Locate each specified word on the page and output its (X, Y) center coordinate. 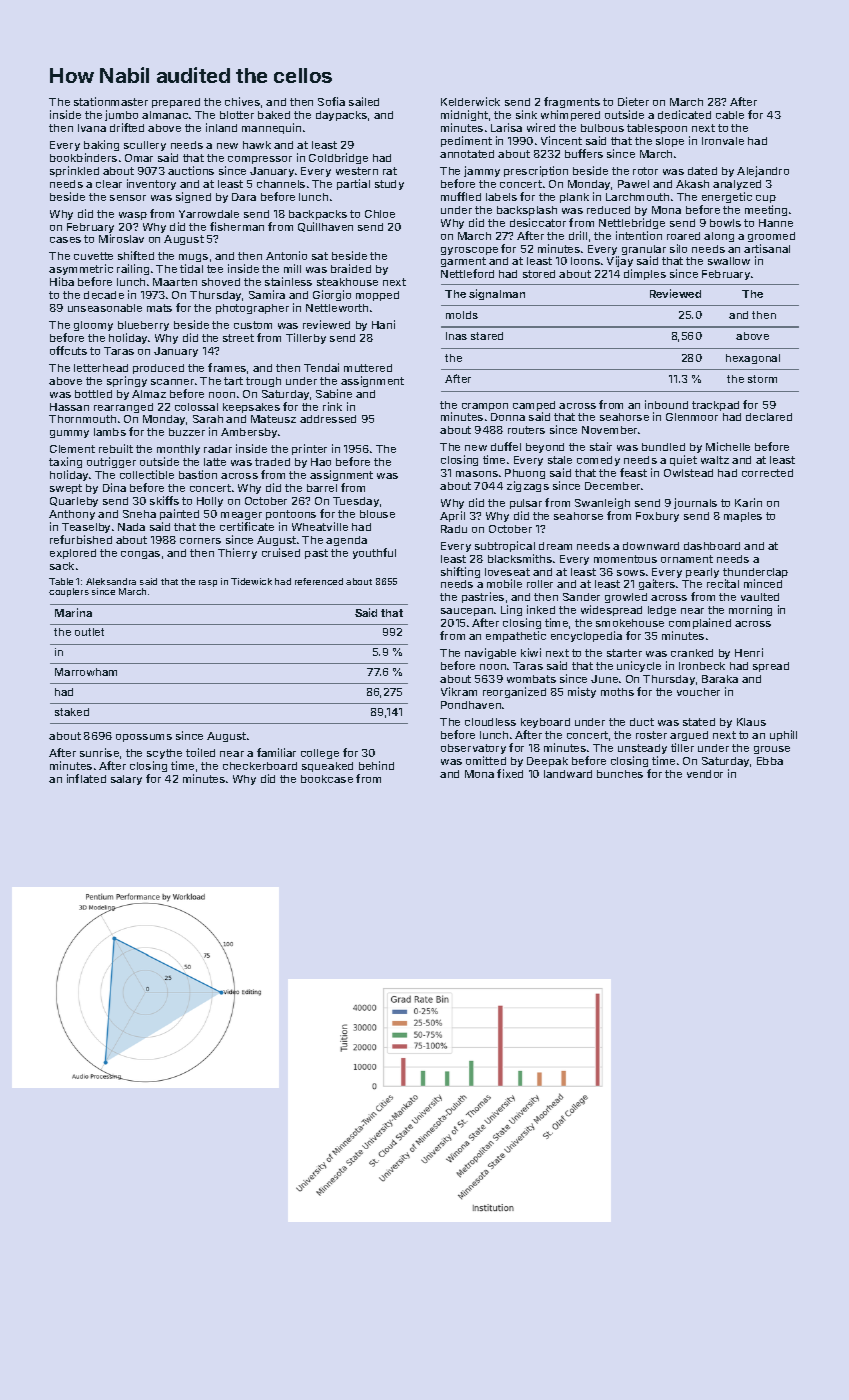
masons (477, 474)
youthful (374, 553)
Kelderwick (470, 101)
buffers (584, 153)
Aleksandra (111, 581)
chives (242, 101)
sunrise (99, 752)
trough (263, 382)
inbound (666, 404)
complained (700, 623)
